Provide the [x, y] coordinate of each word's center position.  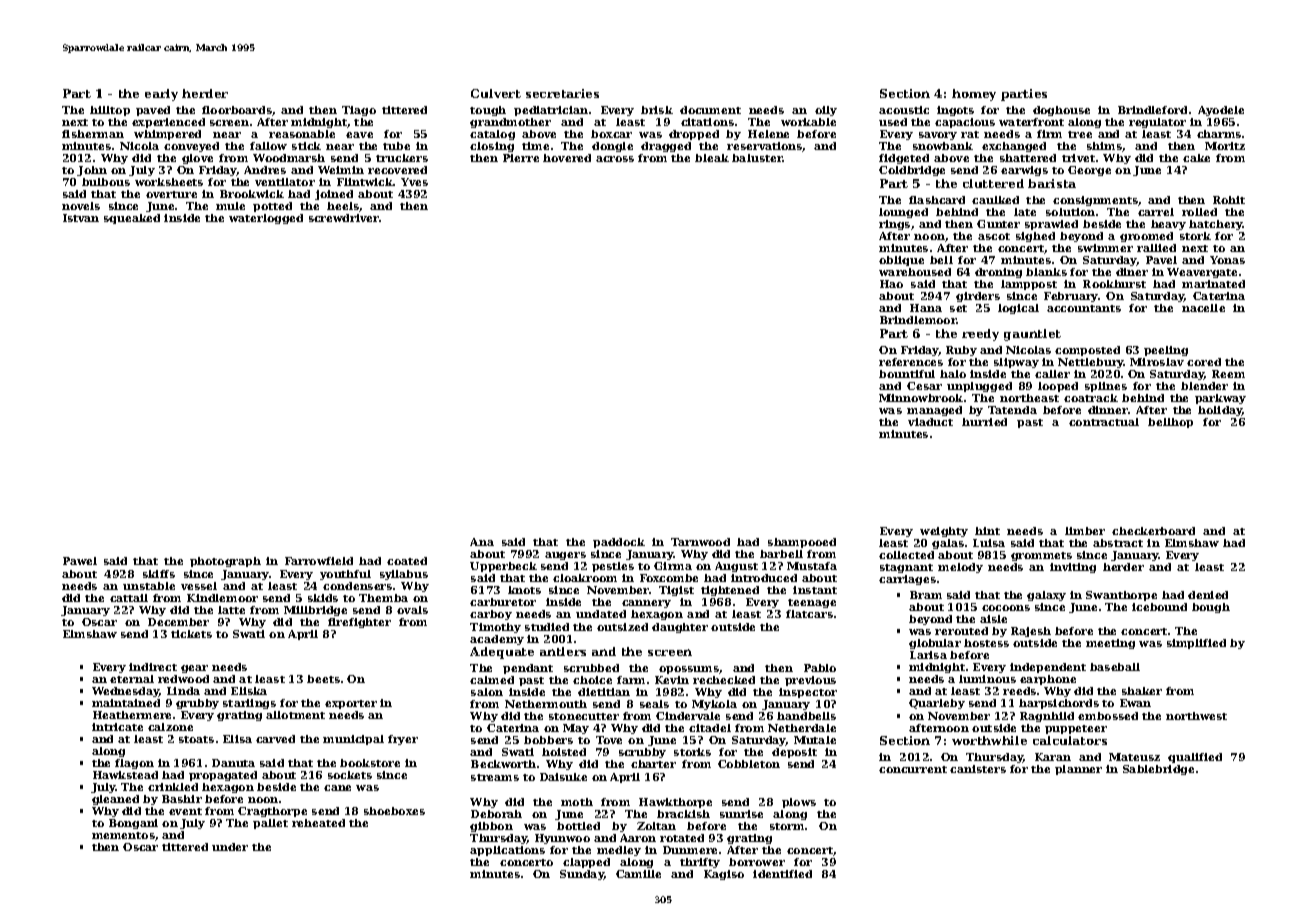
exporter [351, 704]
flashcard [937, 200]
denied [1208, 595]
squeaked [132, 219]
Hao [891, 284]
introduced [764, 578]
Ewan [1135, 703]
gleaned [115, 800]
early [161, 95]
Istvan [81, 218]
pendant [528, 669]
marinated [1213, 284]
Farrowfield [319, 561]
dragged [666, 147]
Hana [926, 308]
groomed [1146, 237]
